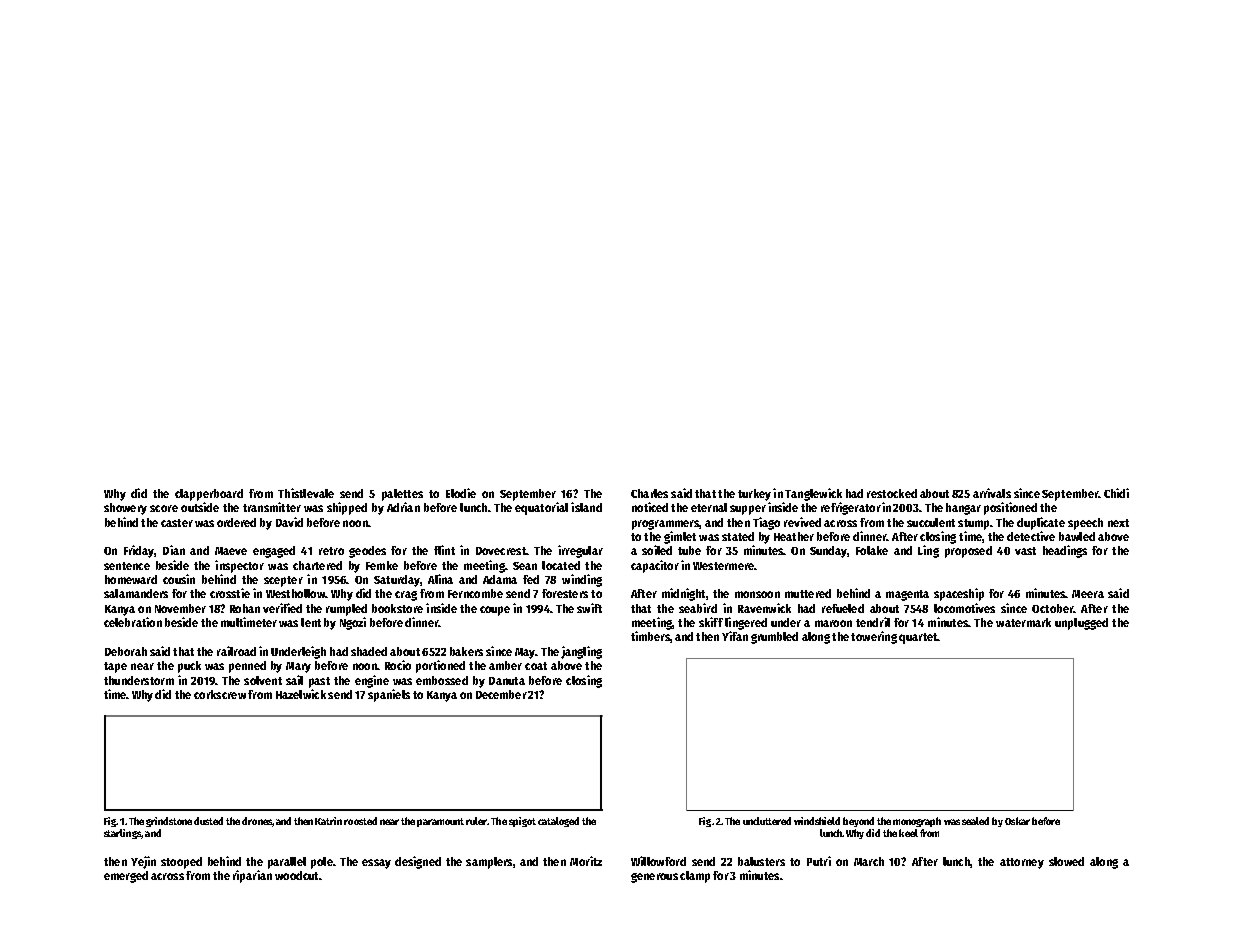 The image size is (1233, 952). Describe the element at coordinates (389, 695) in the document. I see `spaniels` at that location.
